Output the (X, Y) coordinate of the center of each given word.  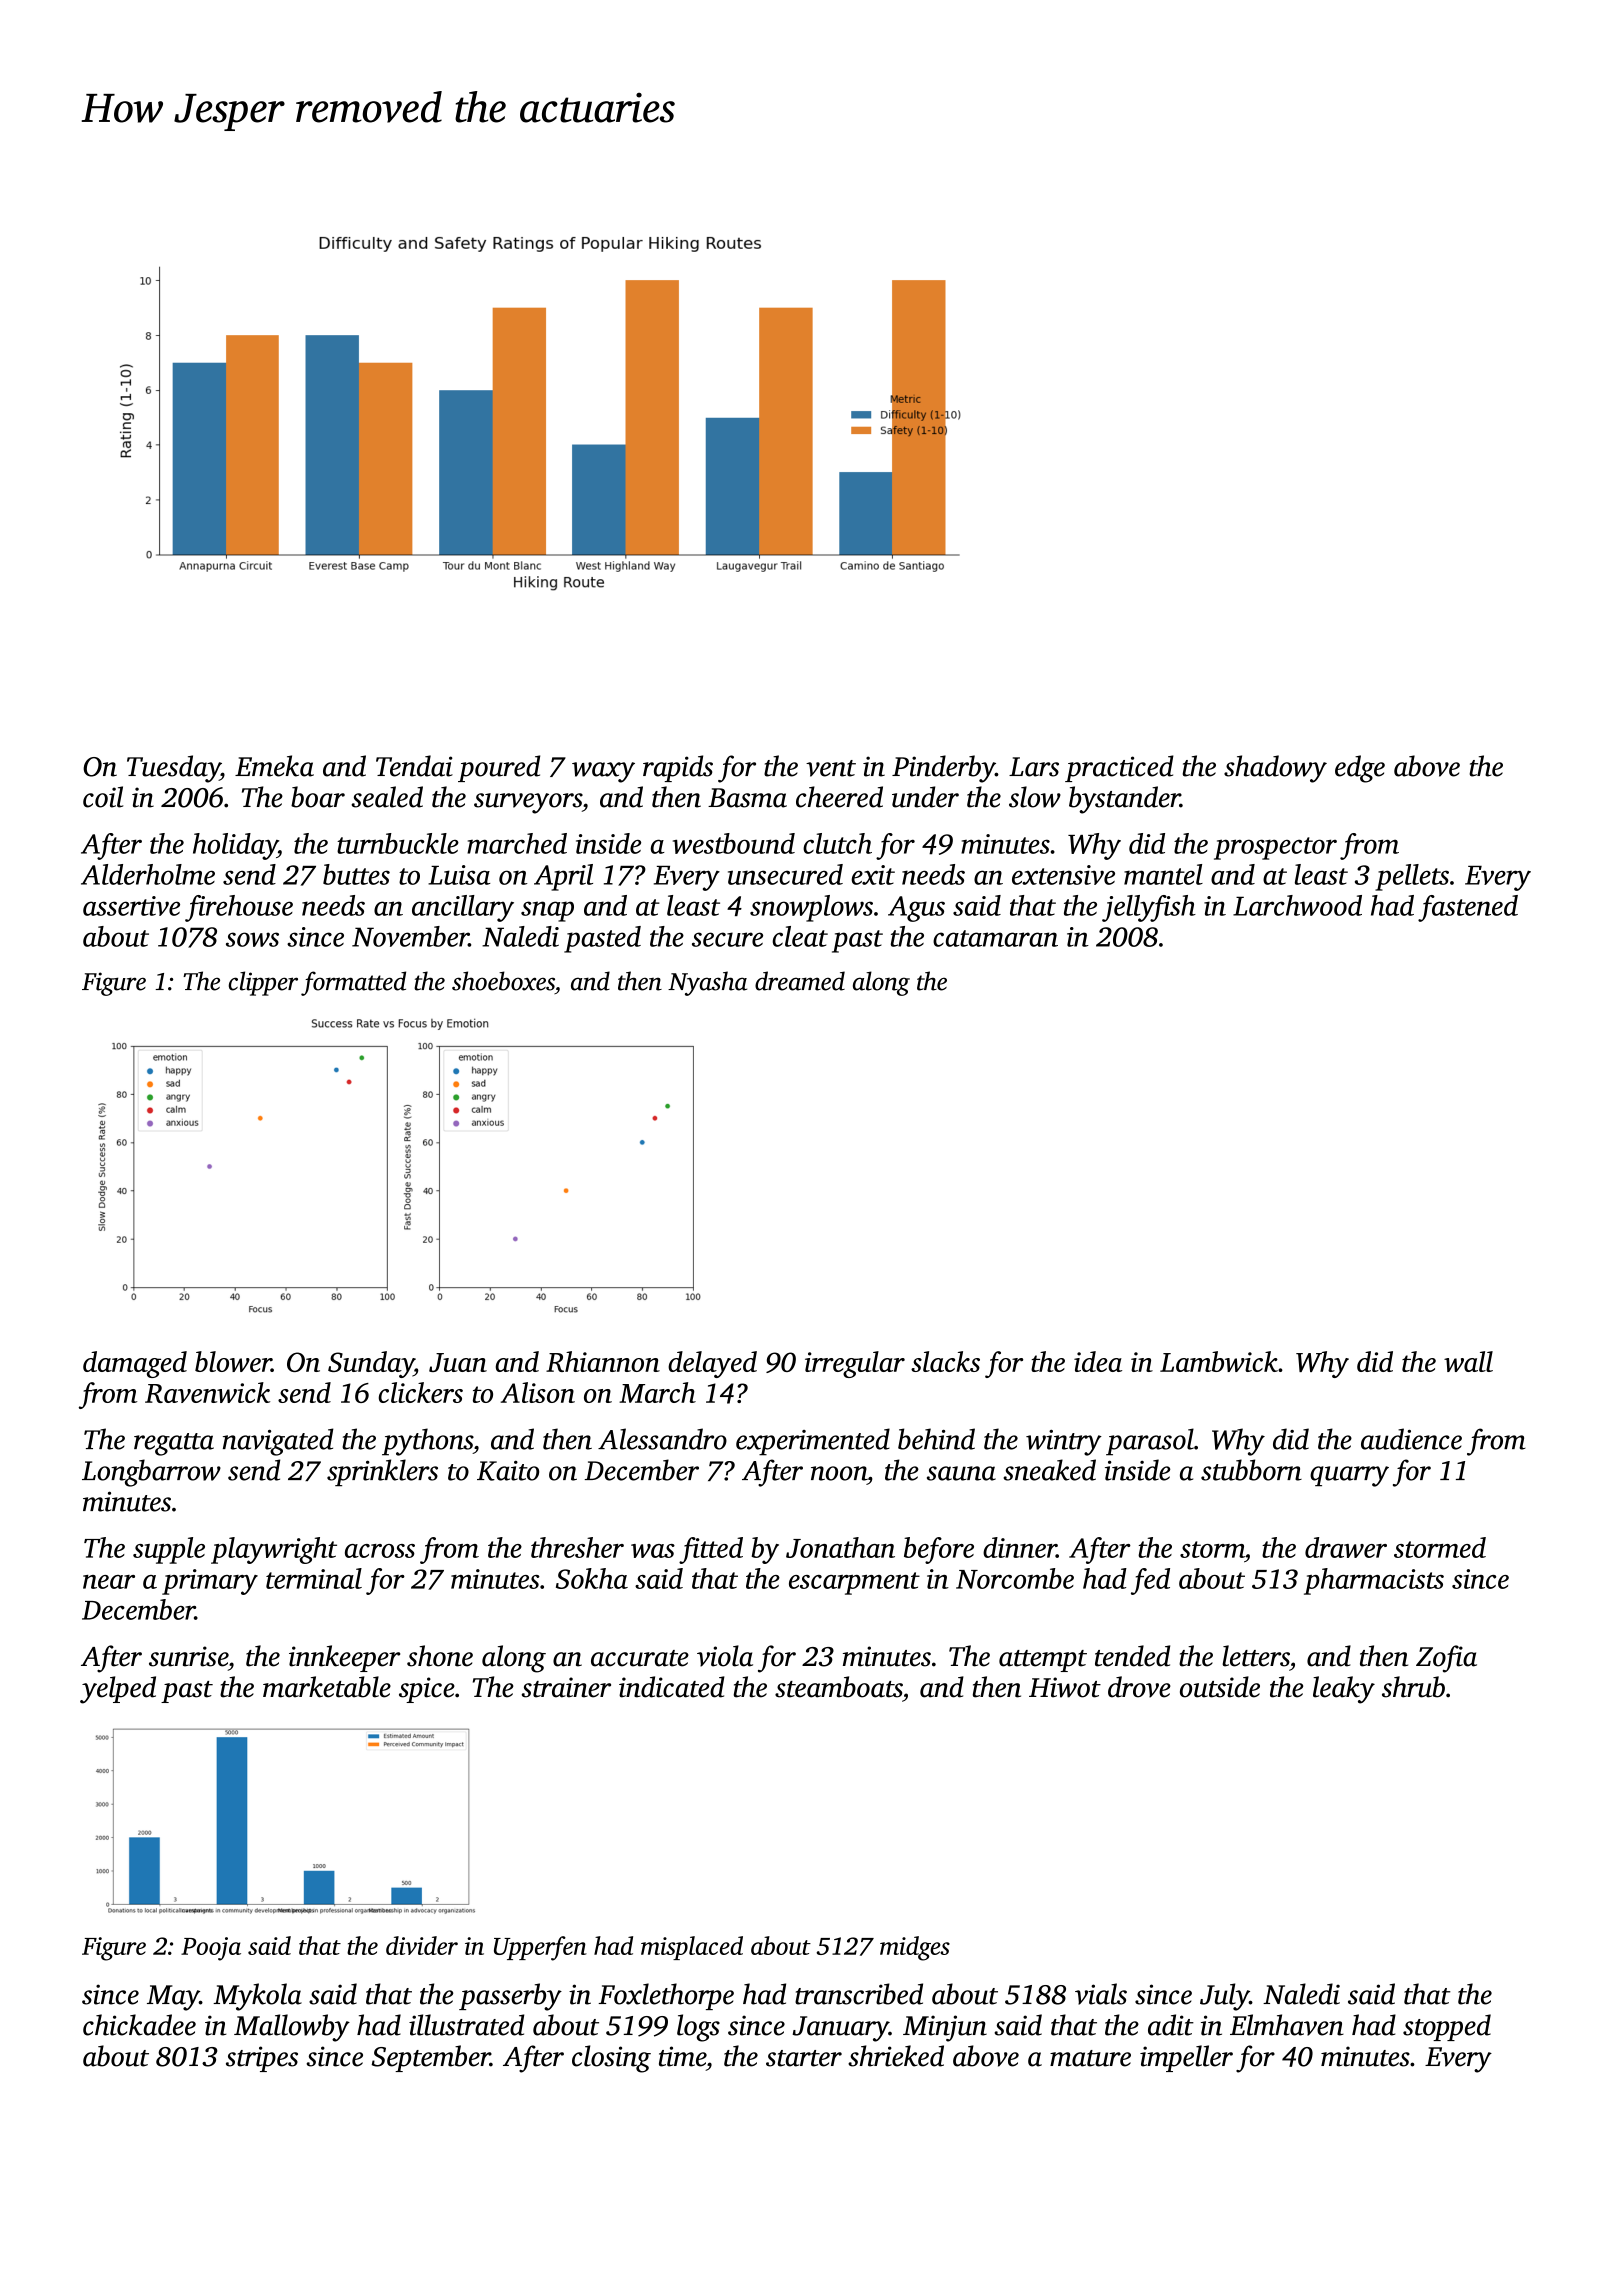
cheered (839, 797)
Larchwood (1297, 905)
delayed (712, 1364)
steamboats (838, 1687)
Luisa (459, 875)
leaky (1344, 1690)
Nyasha (707, 983)
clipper (263, 983)
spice (427, 1690)
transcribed (859, 1994)
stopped (1447, 2027)
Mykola (257, 1997)
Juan (458, 1362)
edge (1360, 769)
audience (1411, 1439)
